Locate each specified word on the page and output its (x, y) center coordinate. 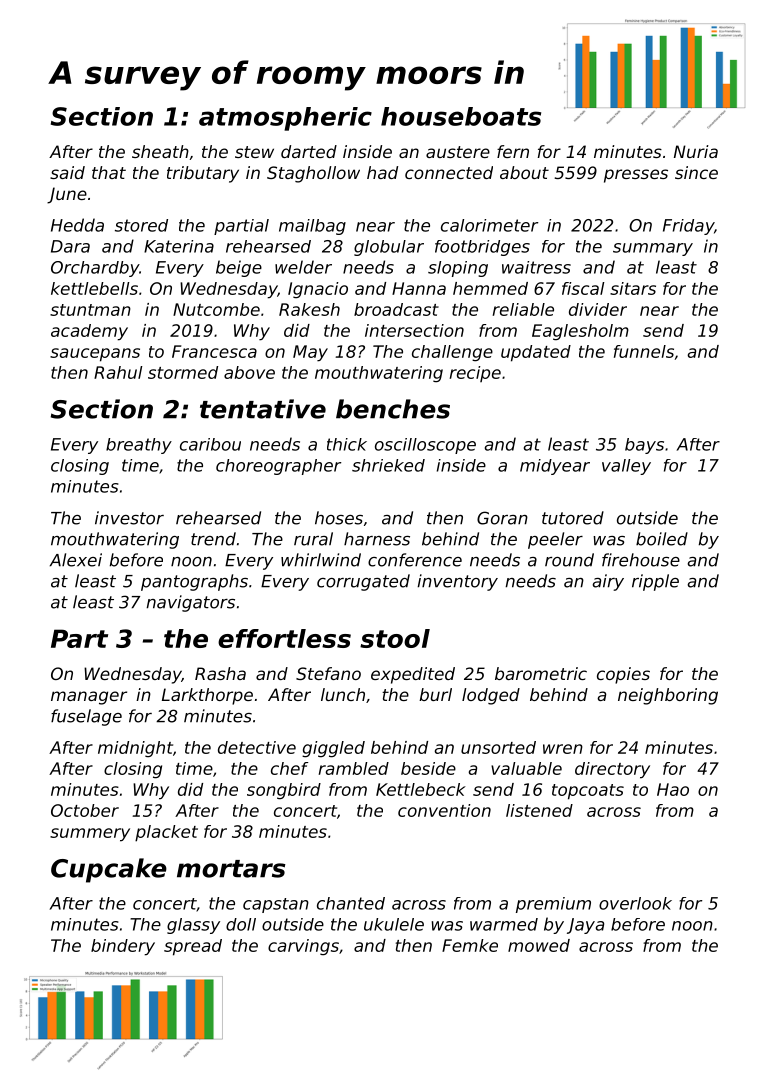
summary (653, 249)
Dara (70, 246)
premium (553, 905)
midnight (135, 749)
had (382, 172)
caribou (210, 444)
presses (636, 176)
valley (626, 467)
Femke (470, 945)
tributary (203, 174)
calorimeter (489, 225)
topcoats (588, 792)
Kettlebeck (421, 789)
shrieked (388, 465)
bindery (123, 947)
